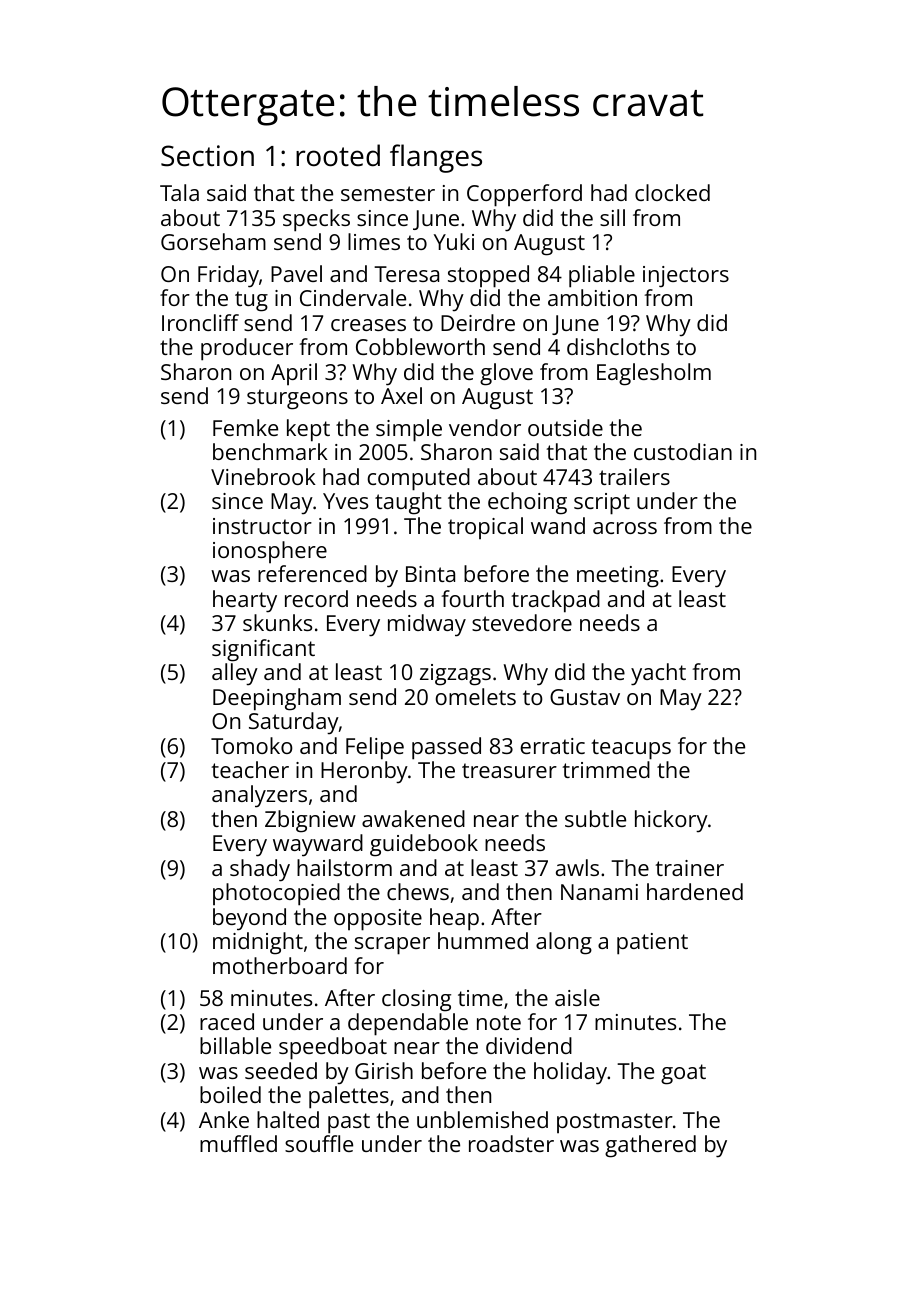  I want to click on Section, so click(207, 156).
